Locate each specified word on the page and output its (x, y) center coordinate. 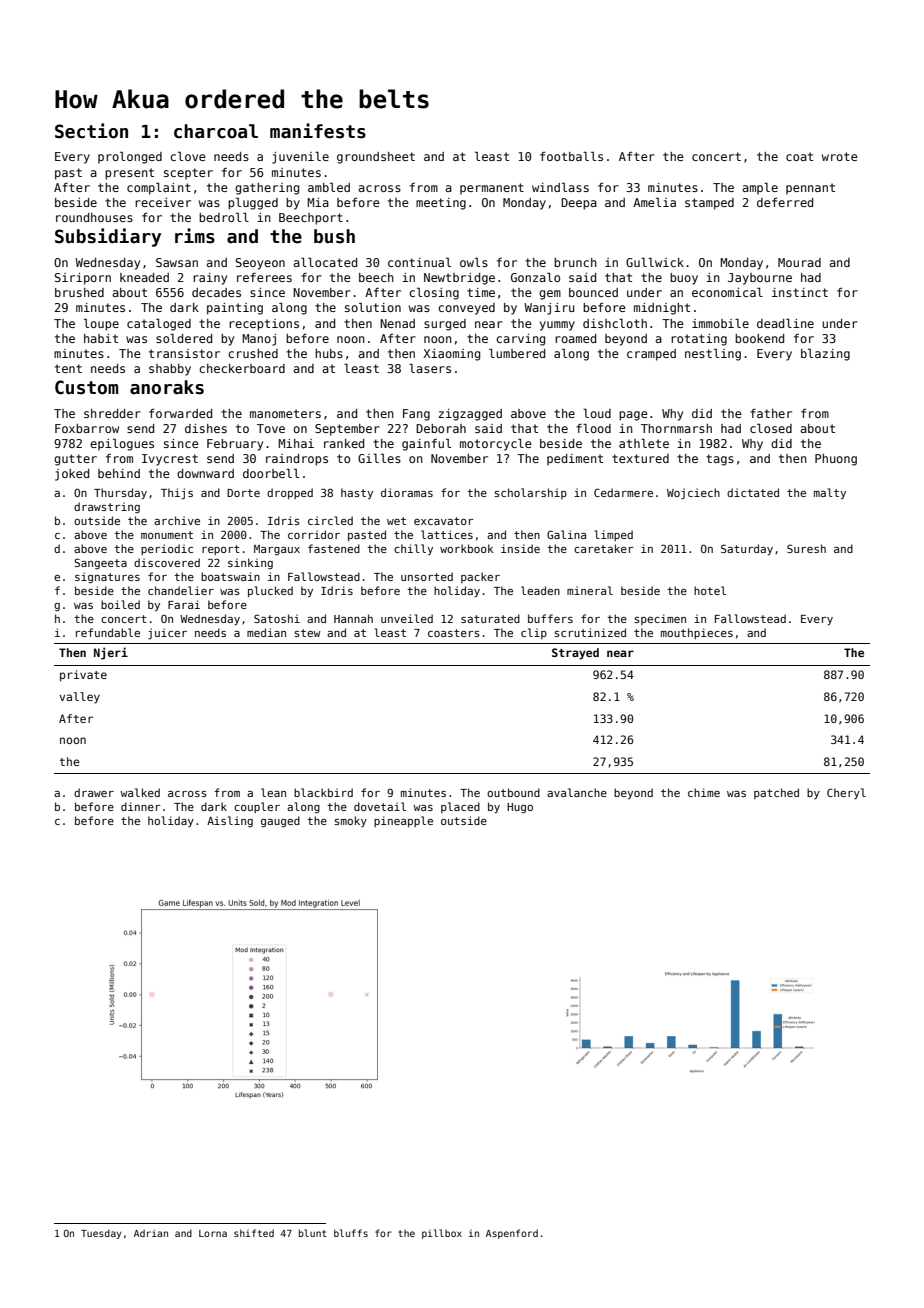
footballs (571, 156)
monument (167, 535)
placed (460, 807)
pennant (810, 189)
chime (704, 792)
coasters (454, 633)
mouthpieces (697, 633)
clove (188, 156)
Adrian (151, 1233)
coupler (257, 807)
